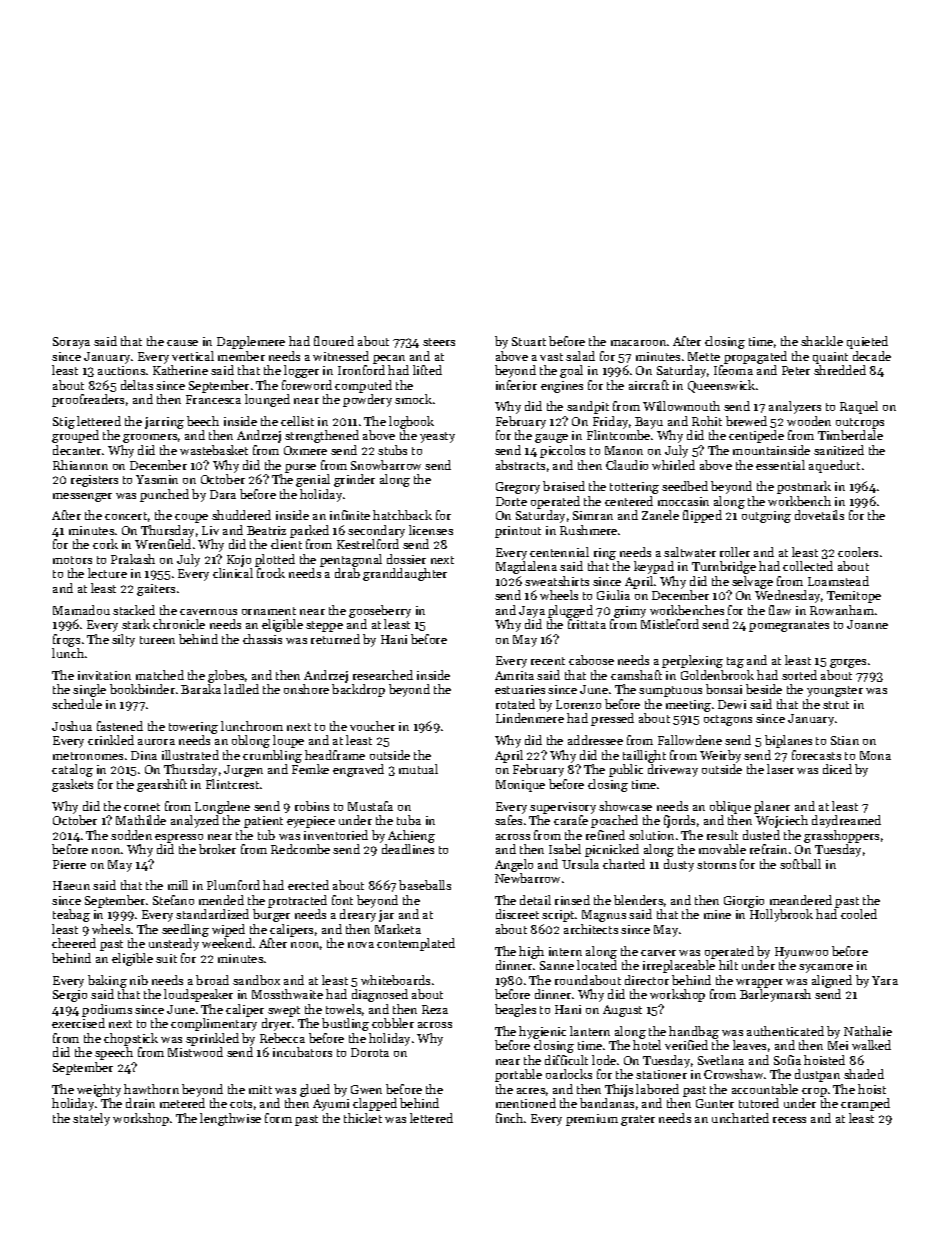  What do you see at coordinates (867, 342) in the page?
I see `quieted` at bounding box center [867, 342].
